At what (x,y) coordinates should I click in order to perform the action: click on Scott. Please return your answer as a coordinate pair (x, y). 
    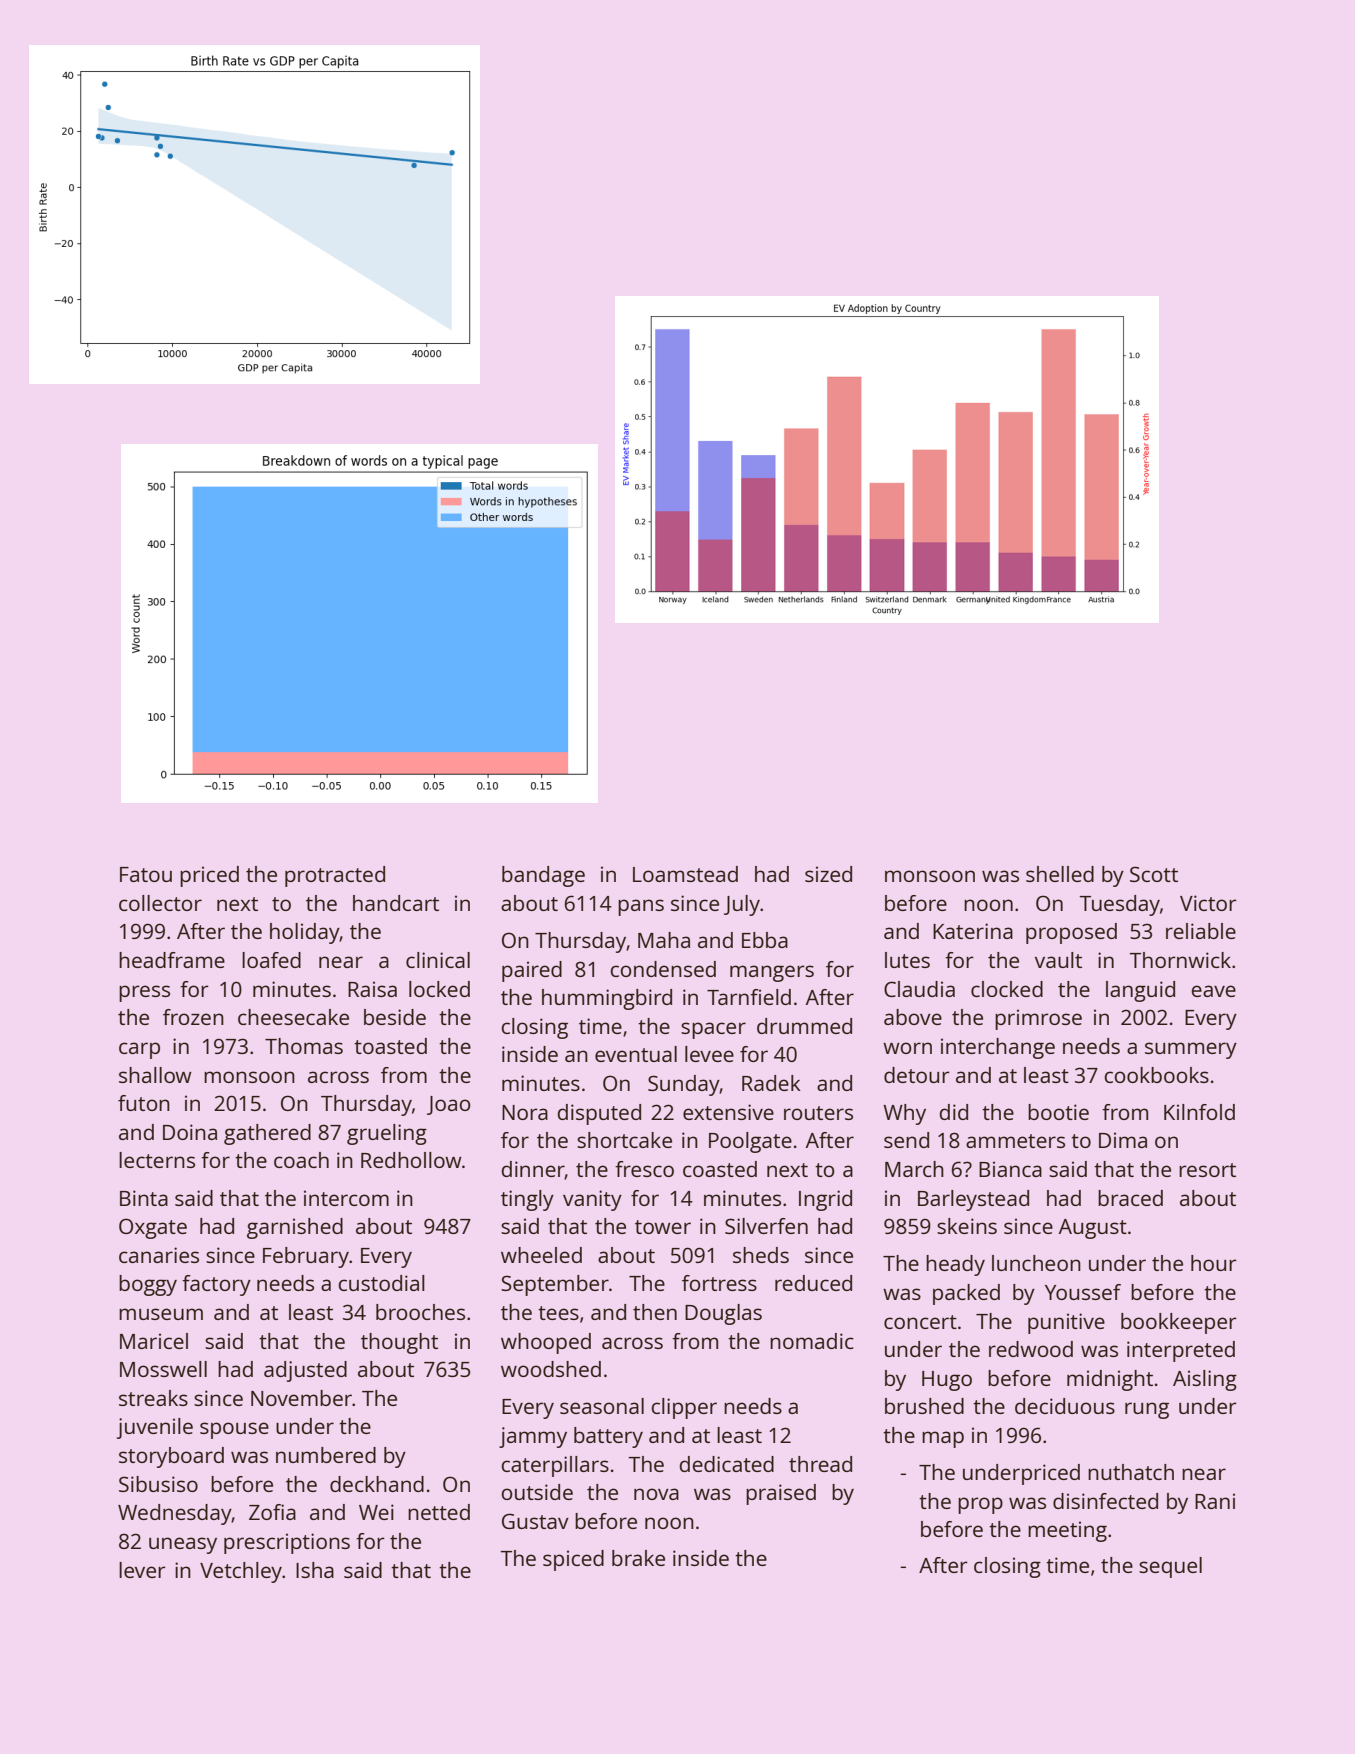
    Looking at the image, I should click on (1154, 874).
